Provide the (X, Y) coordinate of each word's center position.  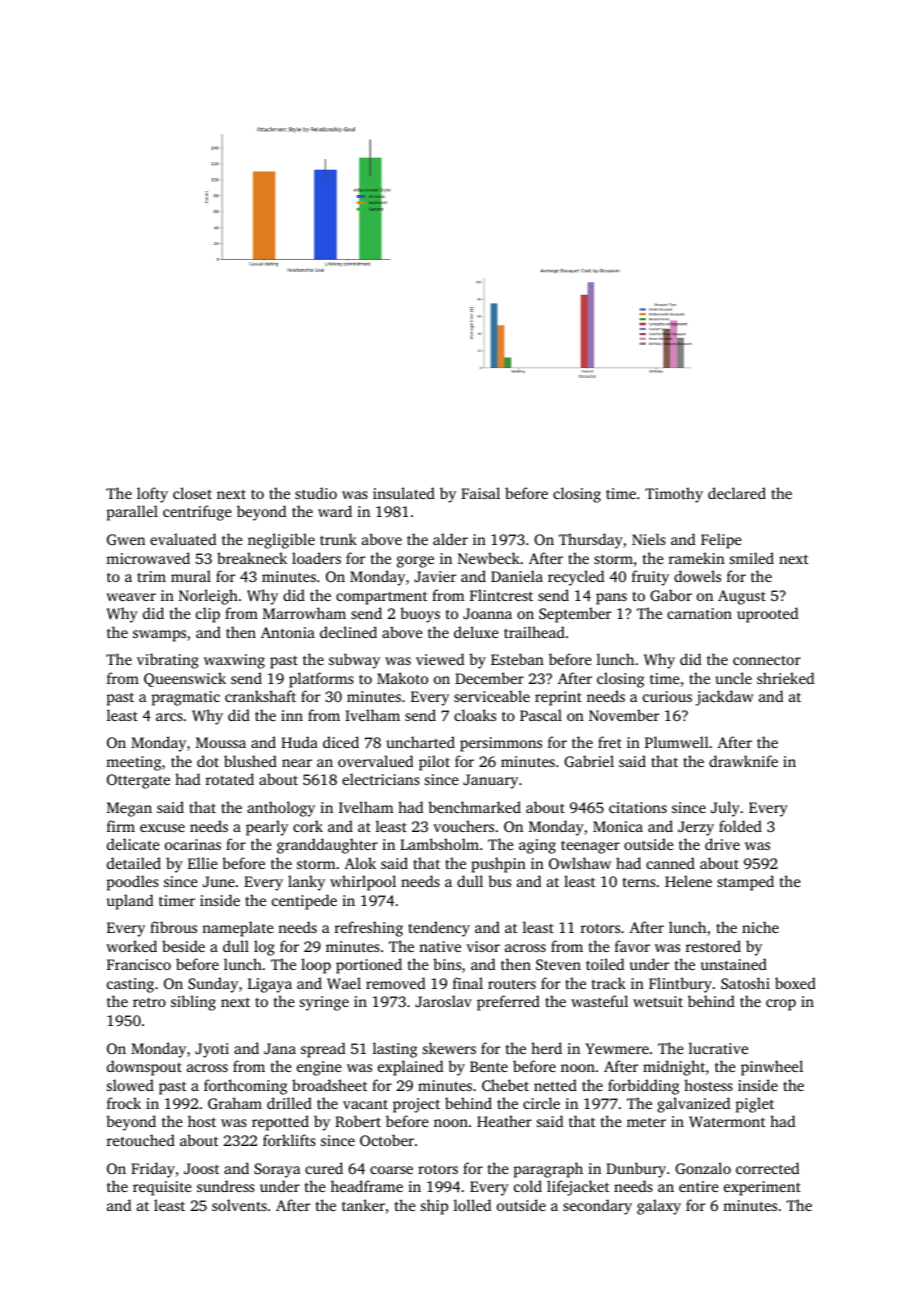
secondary (597, 1207)
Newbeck (489, 558)
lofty (152, 495)
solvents (239, 1205)
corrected (767, 1168)
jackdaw (725, 698)
